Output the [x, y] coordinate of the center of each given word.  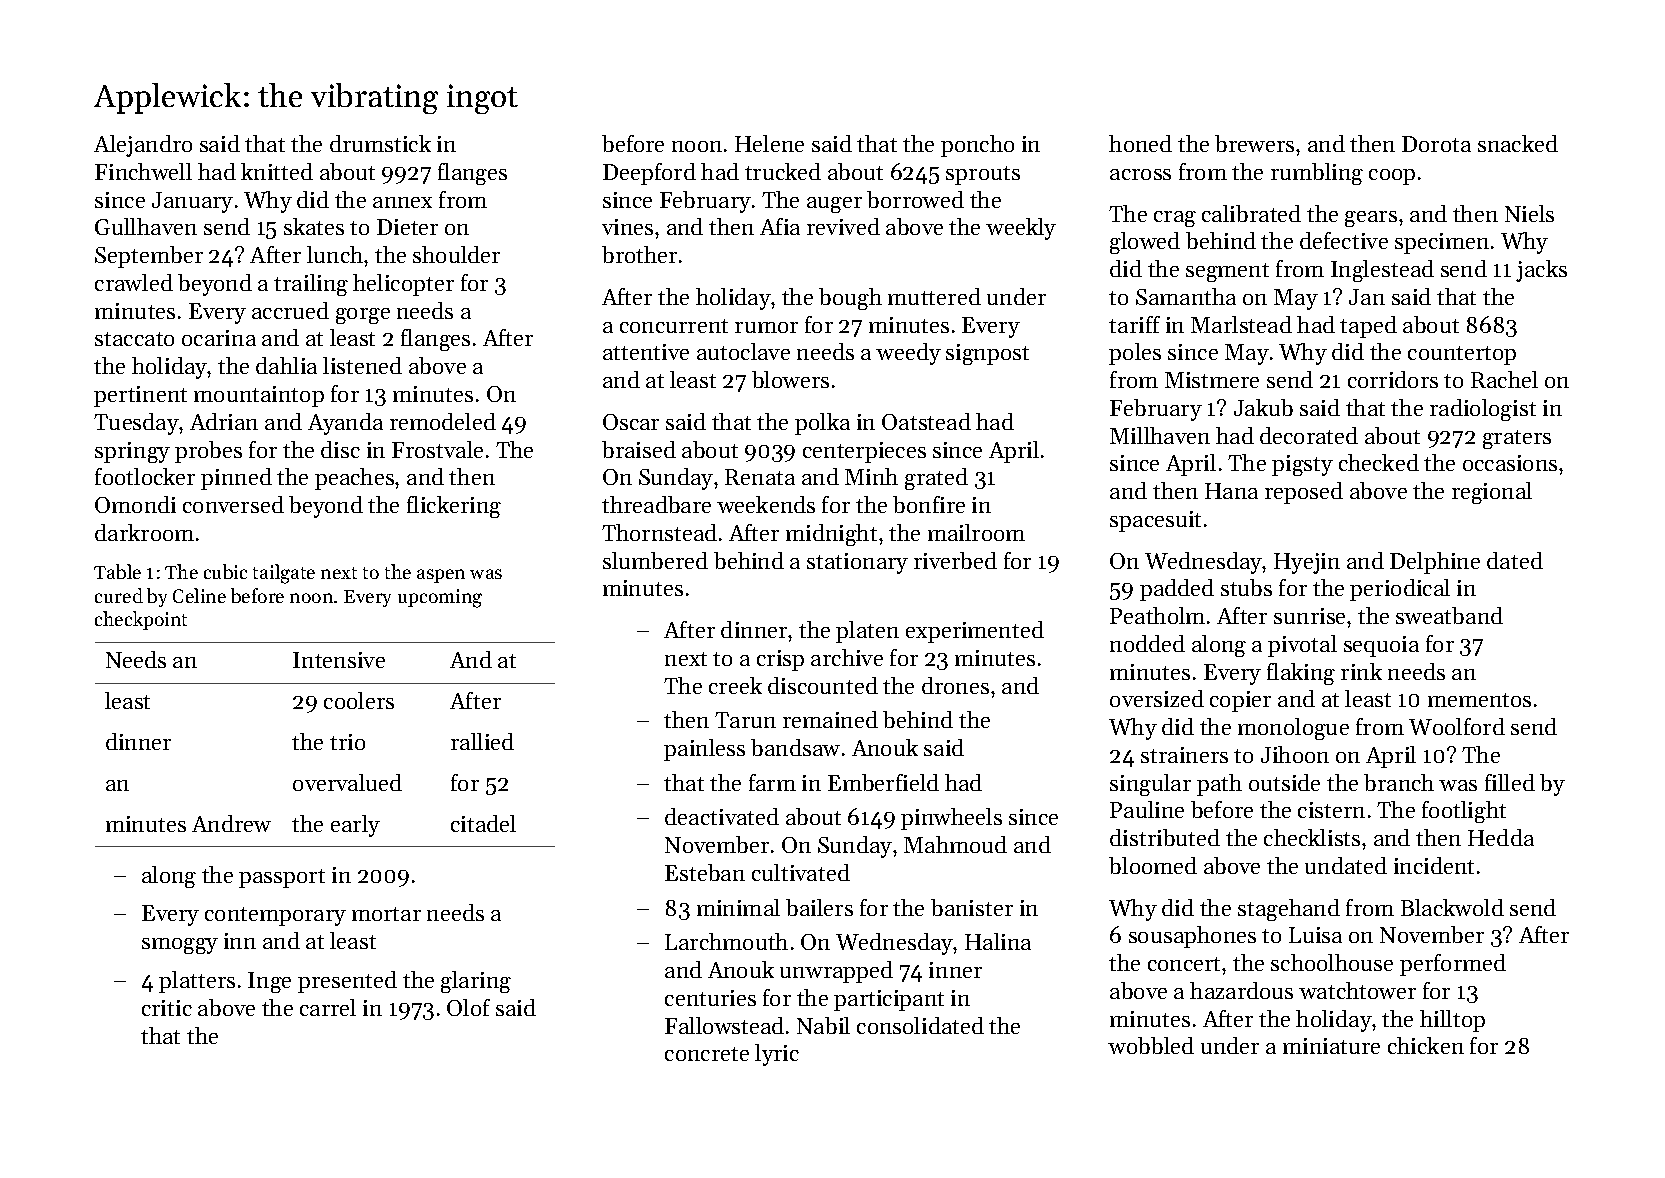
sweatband [1449, 615]
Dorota [1436, 144]
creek [735, 685]
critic [167, 1008]
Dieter [407, 227]
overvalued [347, 782]
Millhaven [1160, 435]
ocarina [219, 338]
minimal [738, 907]
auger [834, 205]
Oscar [631, 422]
